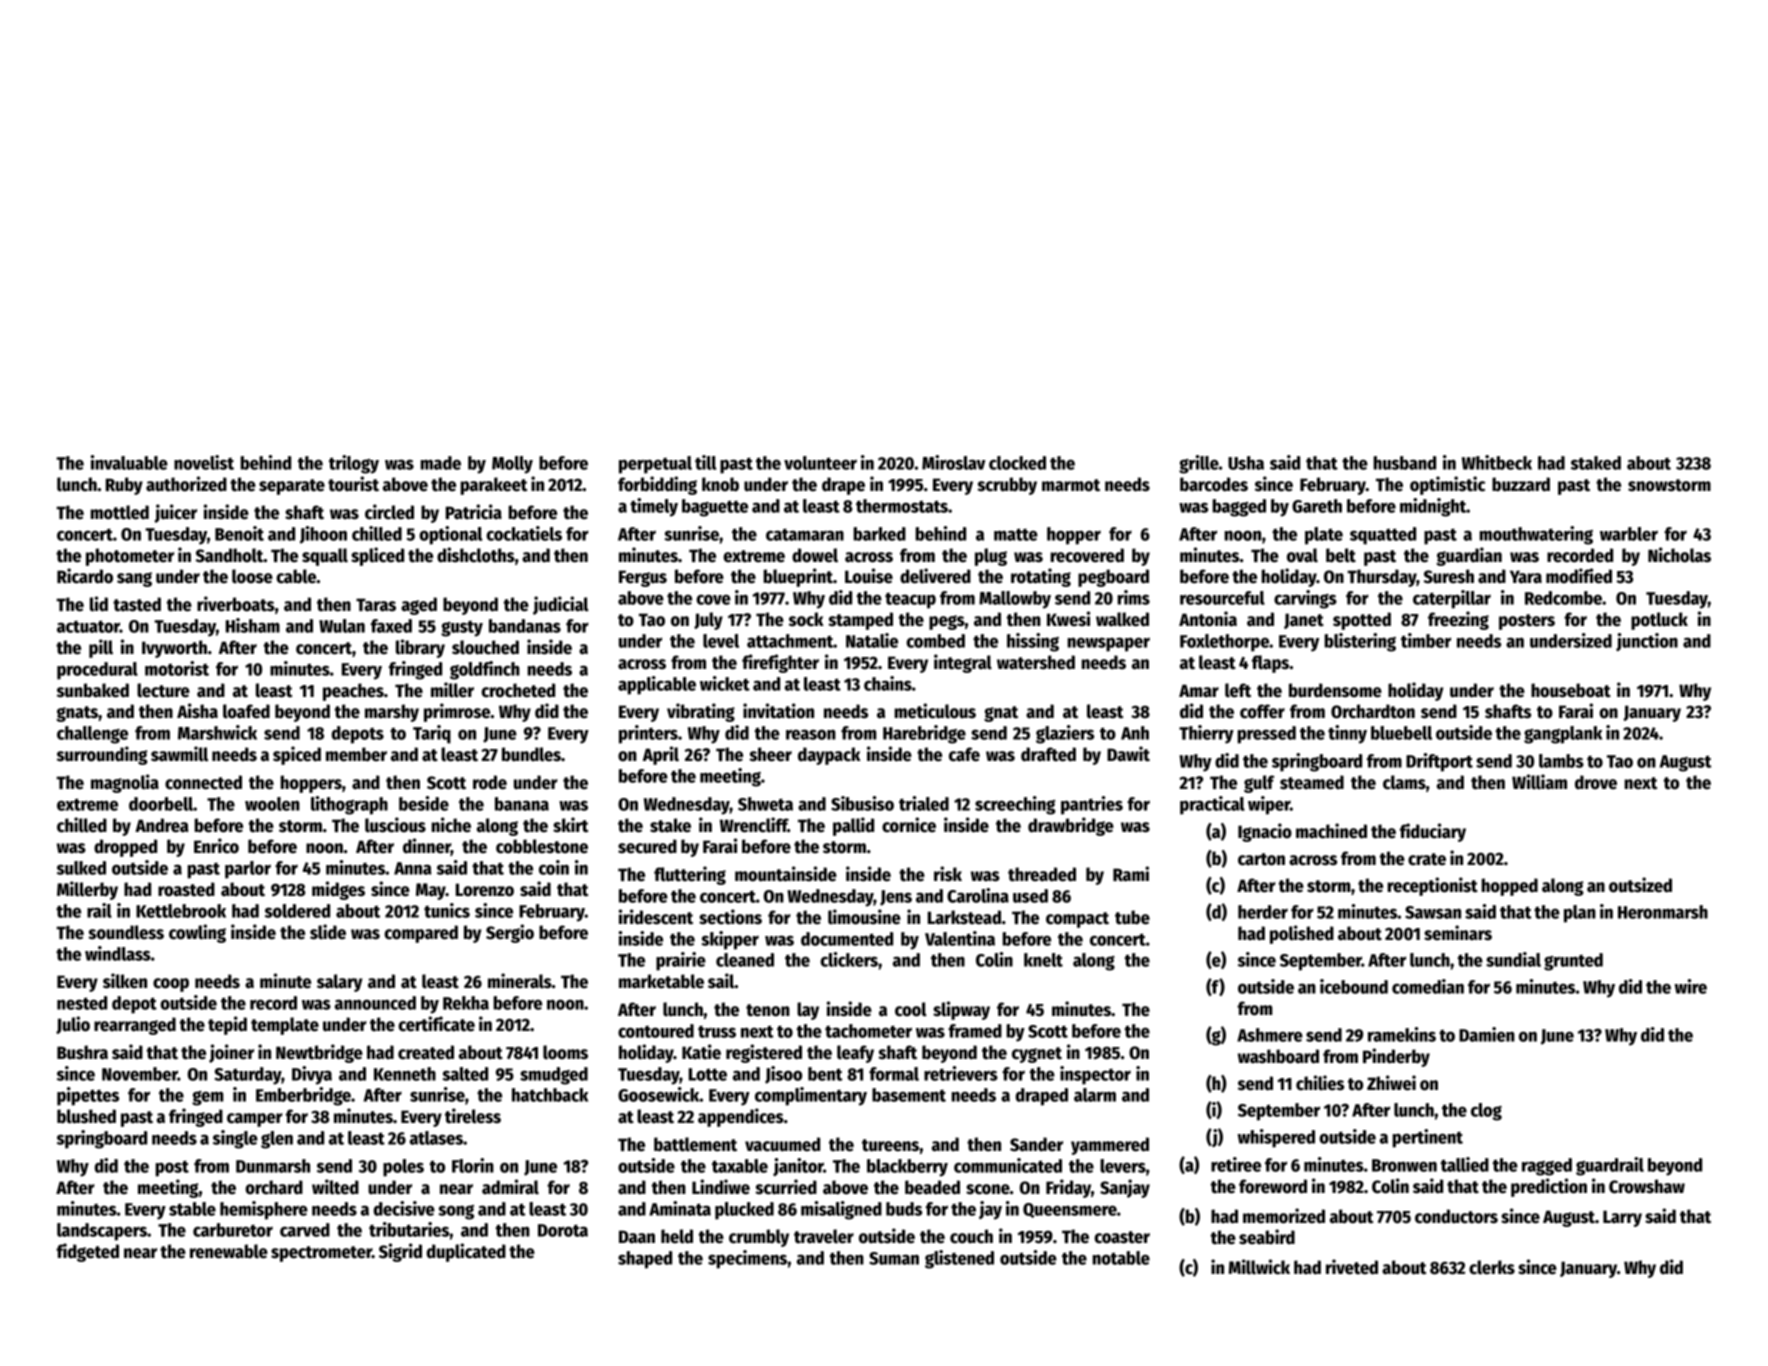 This screenshot has width=1768, height=1366. Describe the element at coordinates (1017, 463) in the screenshot. I see `clocked` at that location.
